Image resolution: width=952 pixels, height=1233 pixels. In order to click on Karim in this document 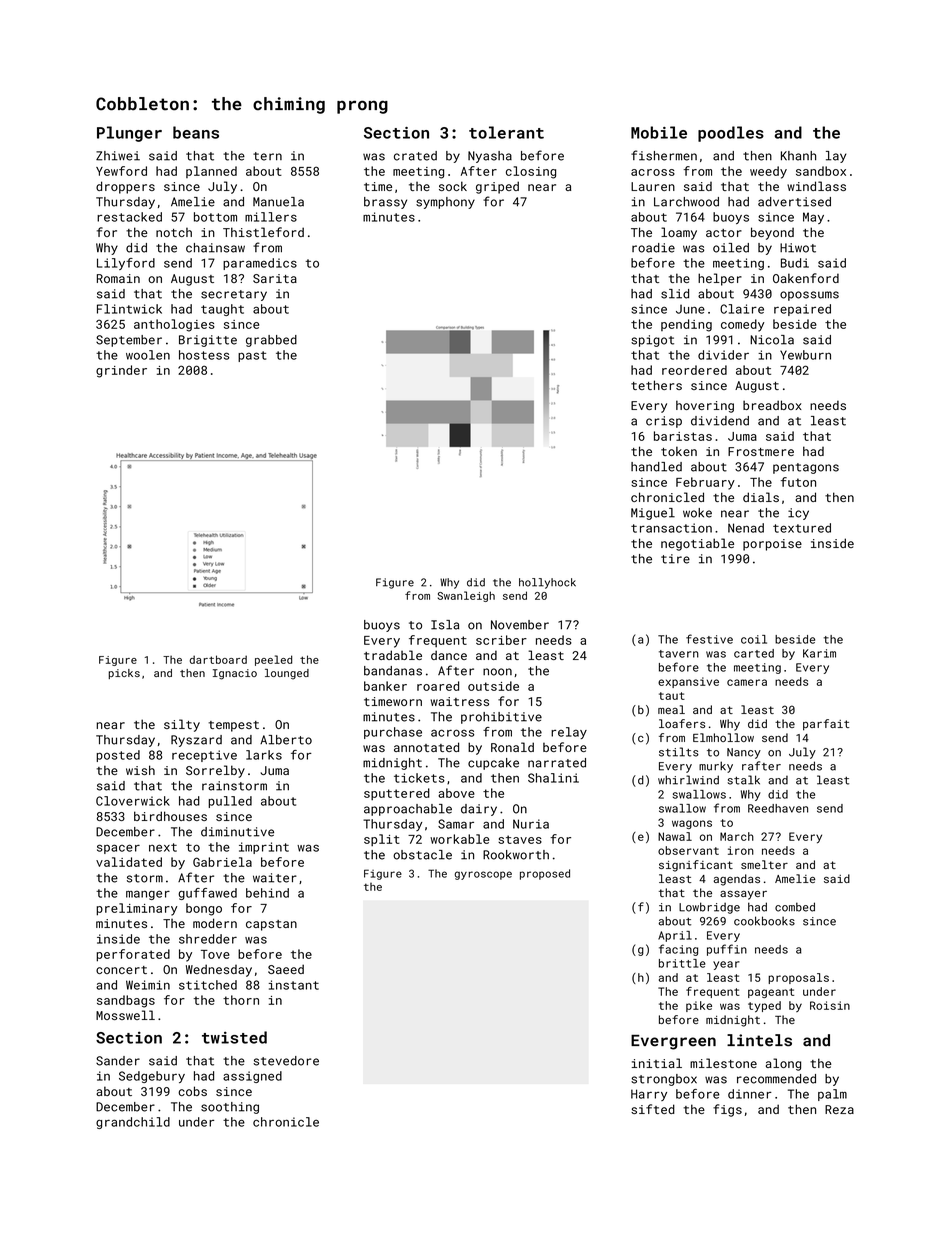, I will do `click(819, 653)`.
